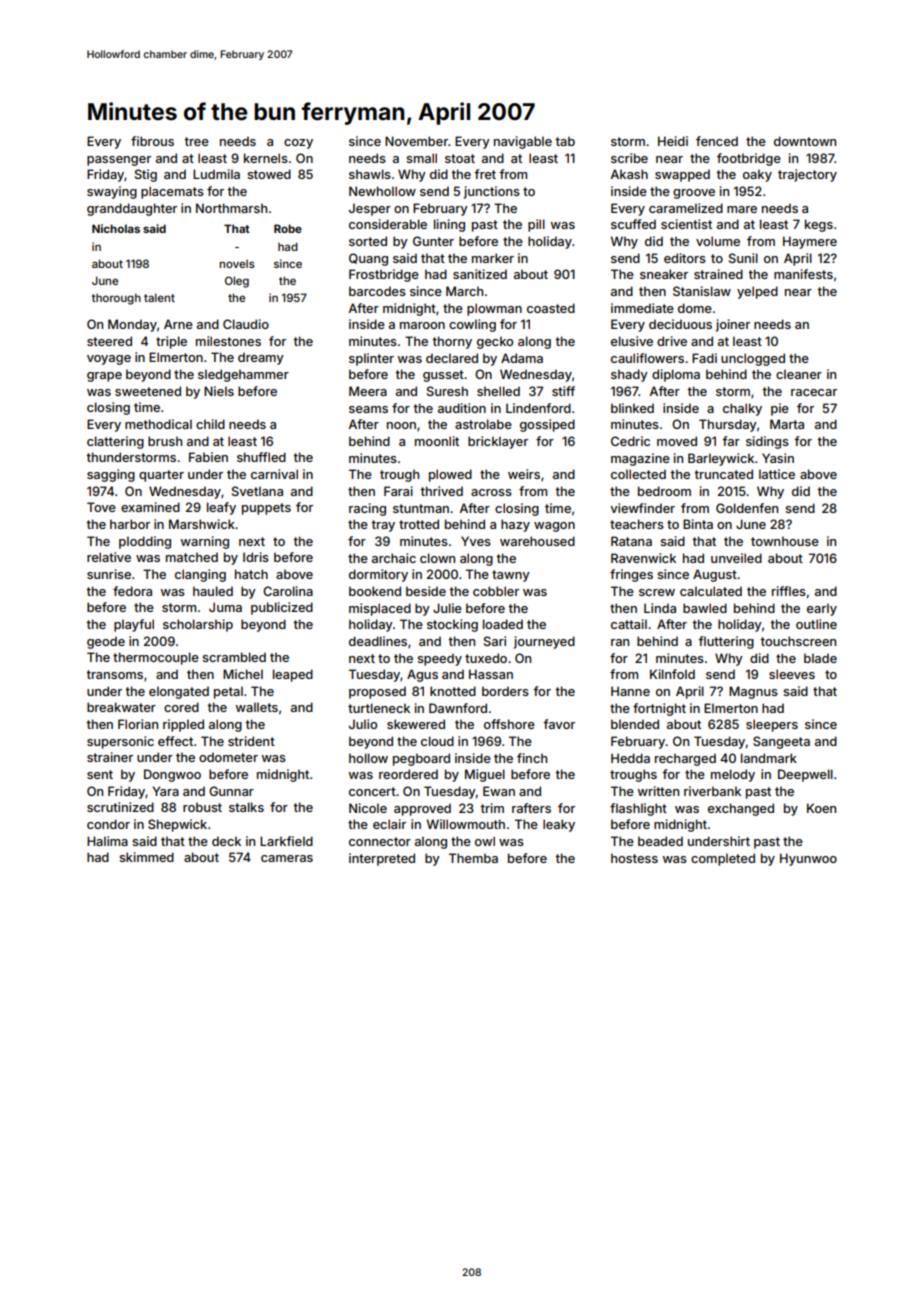  Describe the element at coordinates (704, 358) in the image. I see `Fadi` at that location.
